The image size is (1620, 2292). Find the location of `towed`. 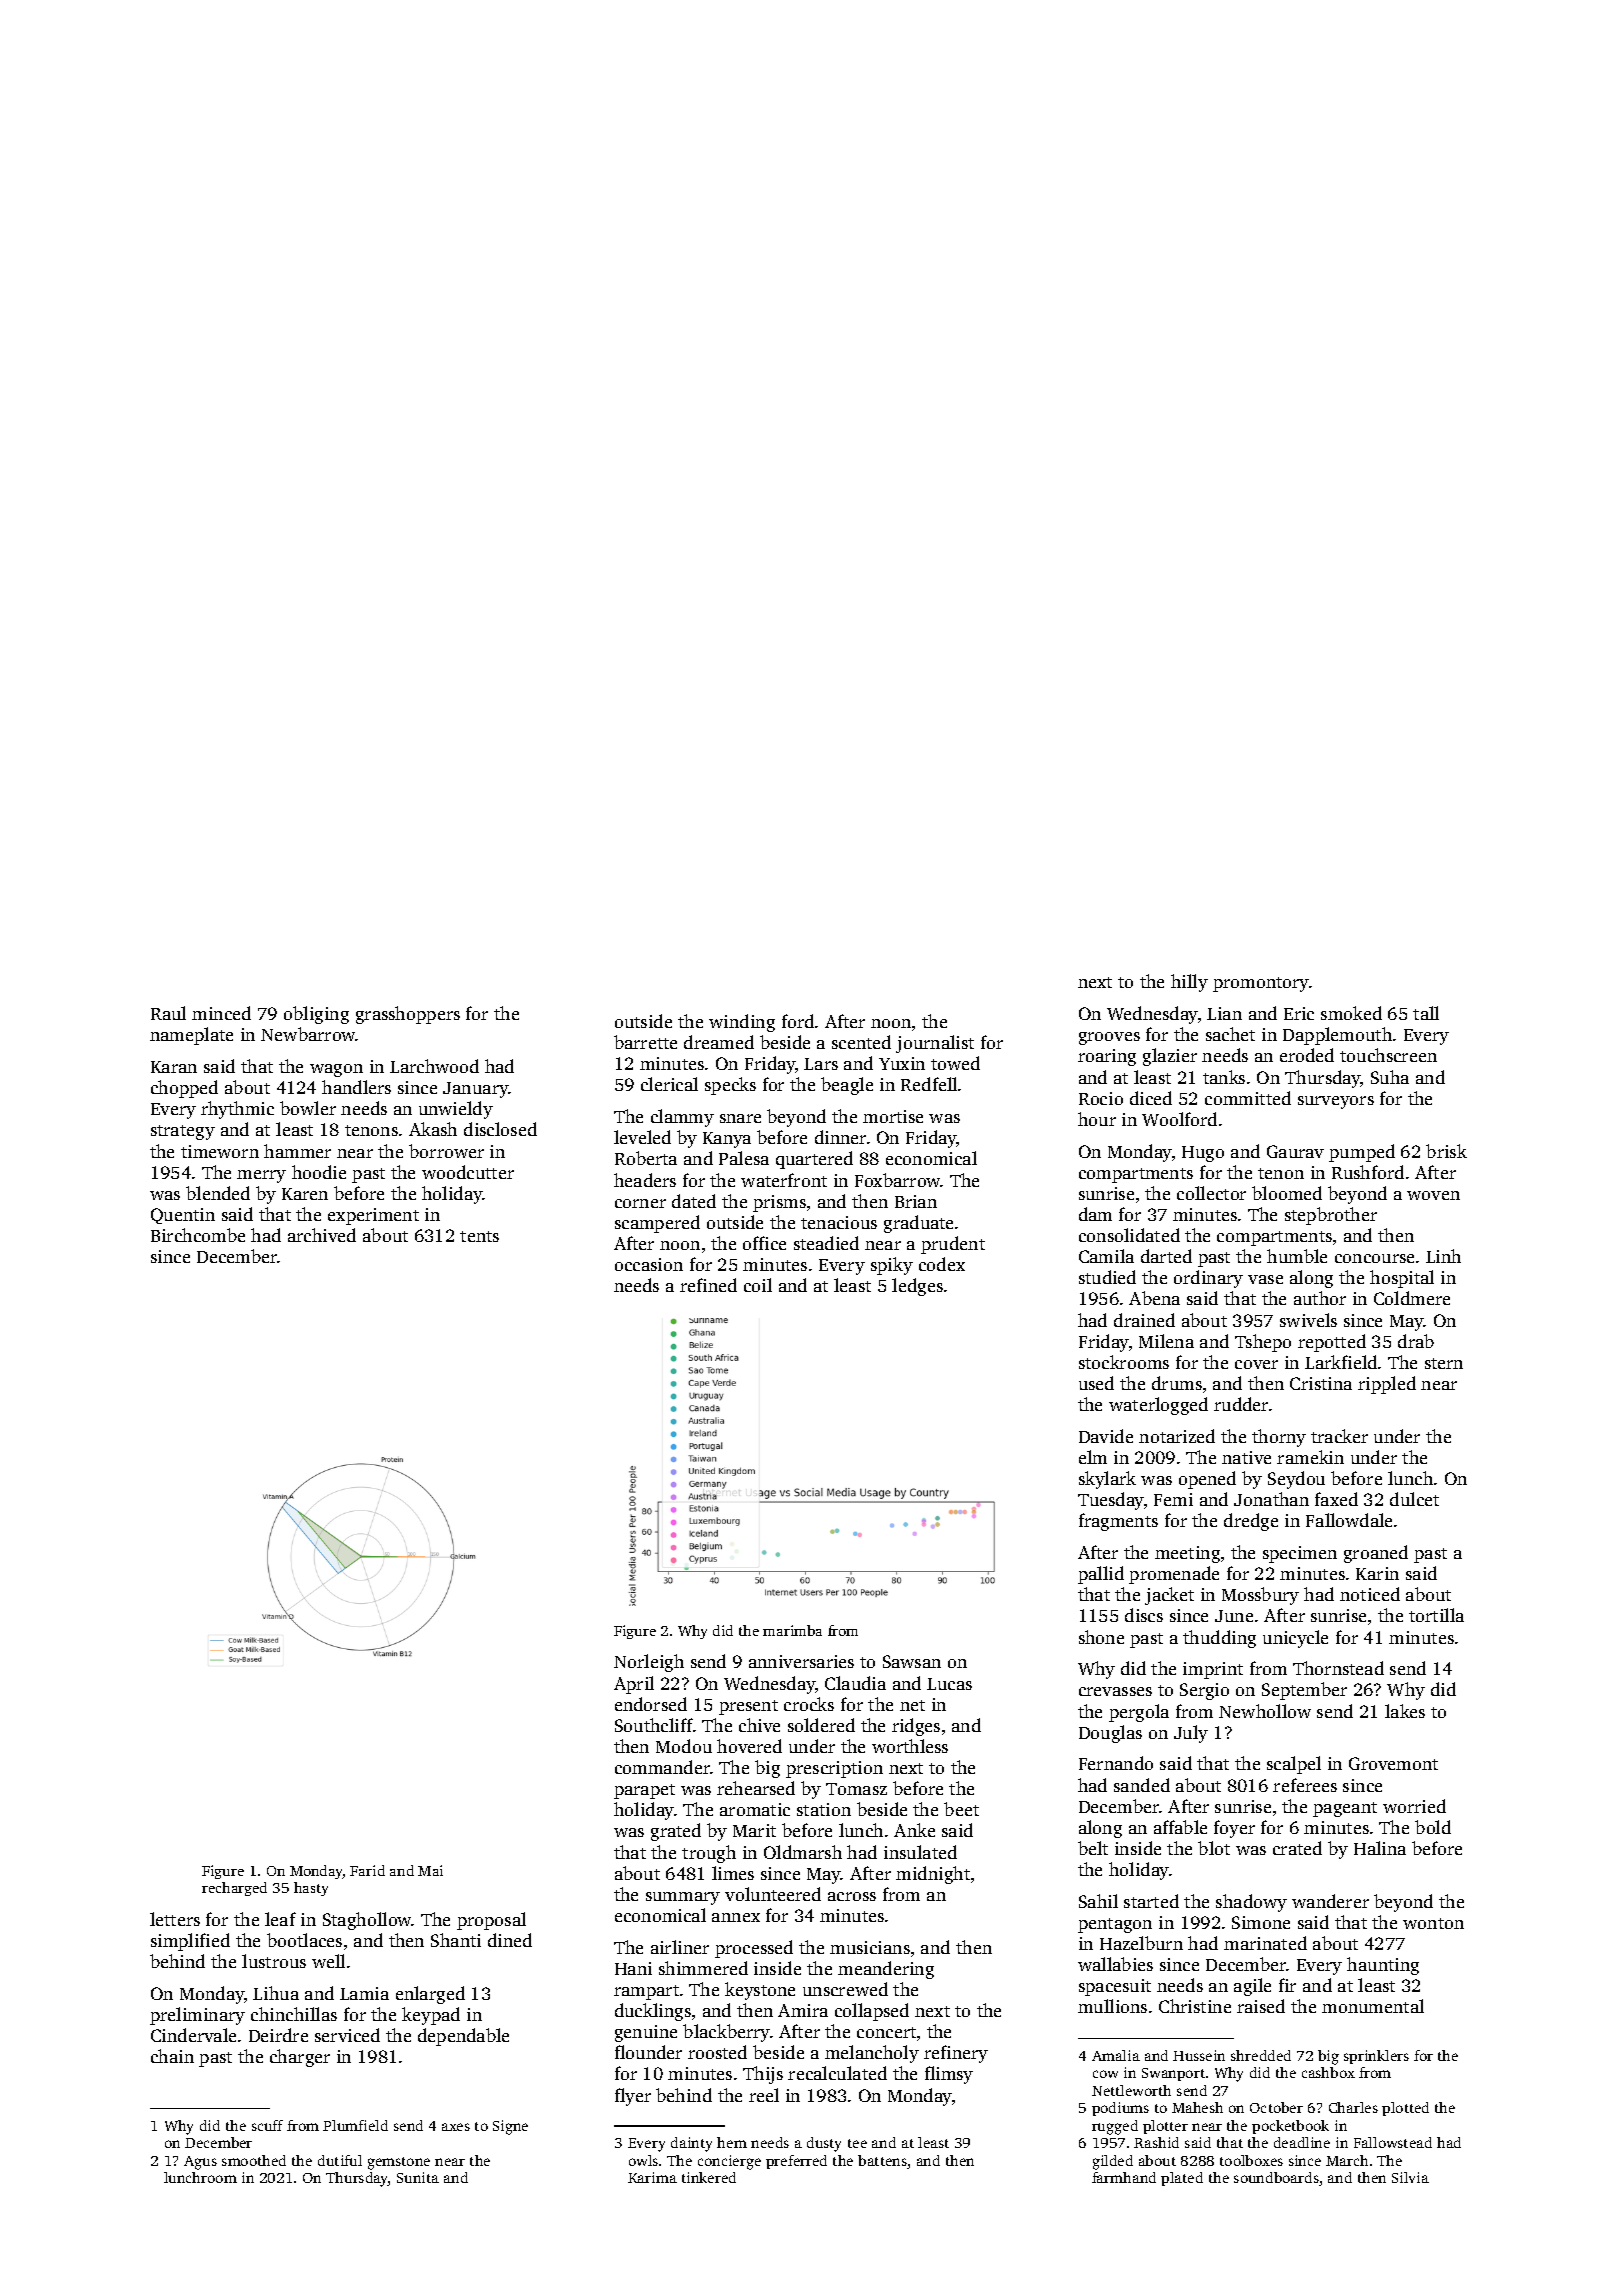

towed is located at coordinates (955, 1063).
